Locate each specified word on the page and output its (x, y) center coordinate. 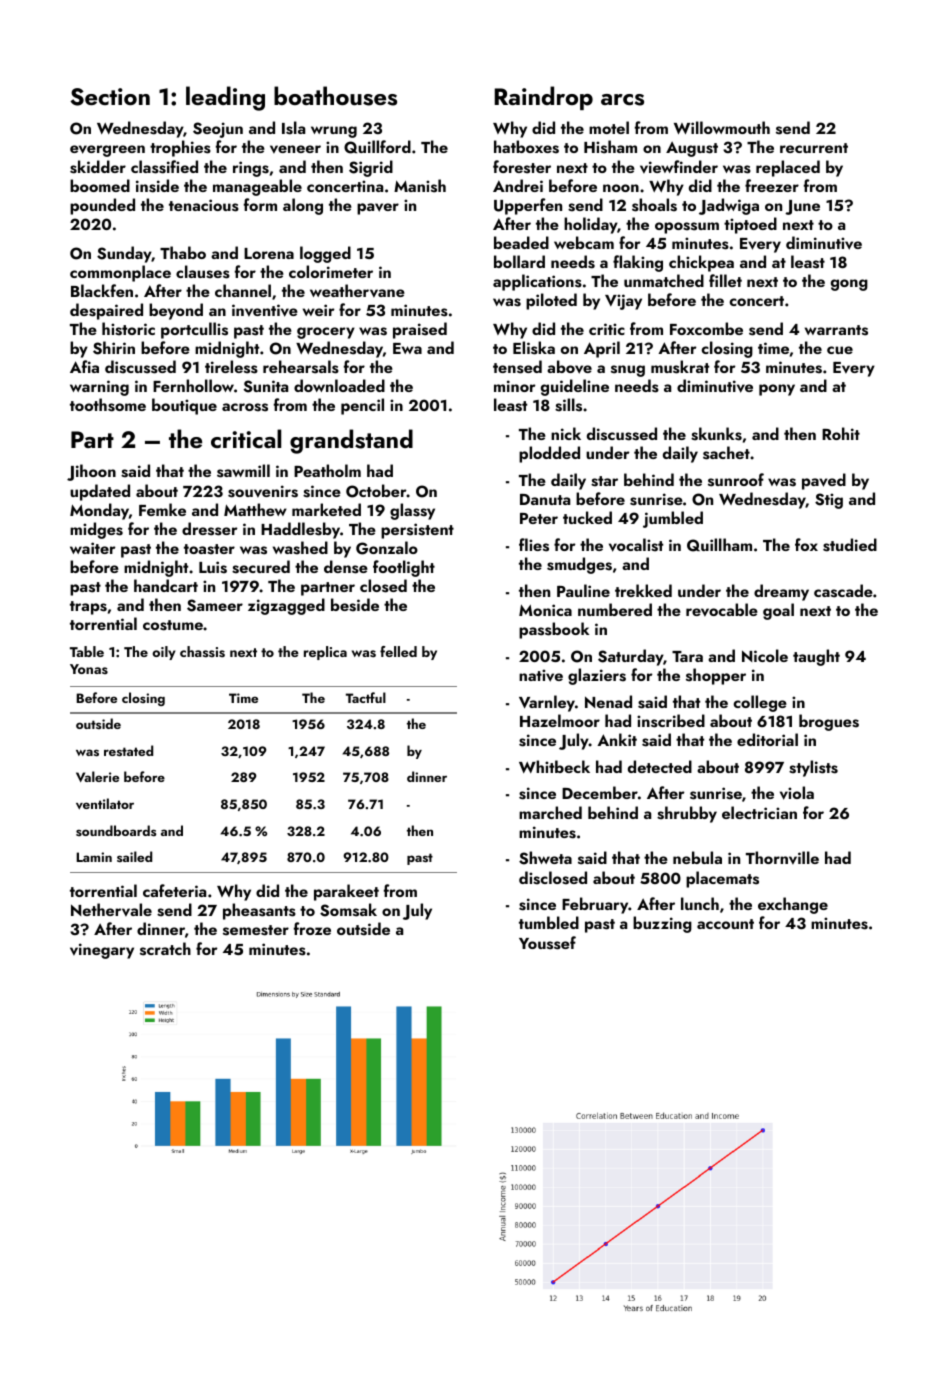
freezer (772, 185)
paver (378, 209)
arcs (622, 100)
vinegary (102, 951)
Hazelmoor (560, 720)
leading (225, 98)
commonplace (120, 273)
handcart (166, 585)
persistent (417, 531)
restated (128, 750)
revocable (722, 609)
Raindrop (543, 98)
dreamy (781, 592)
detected (660, 766)
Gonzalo (387, 548)
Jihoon (91, 472)
